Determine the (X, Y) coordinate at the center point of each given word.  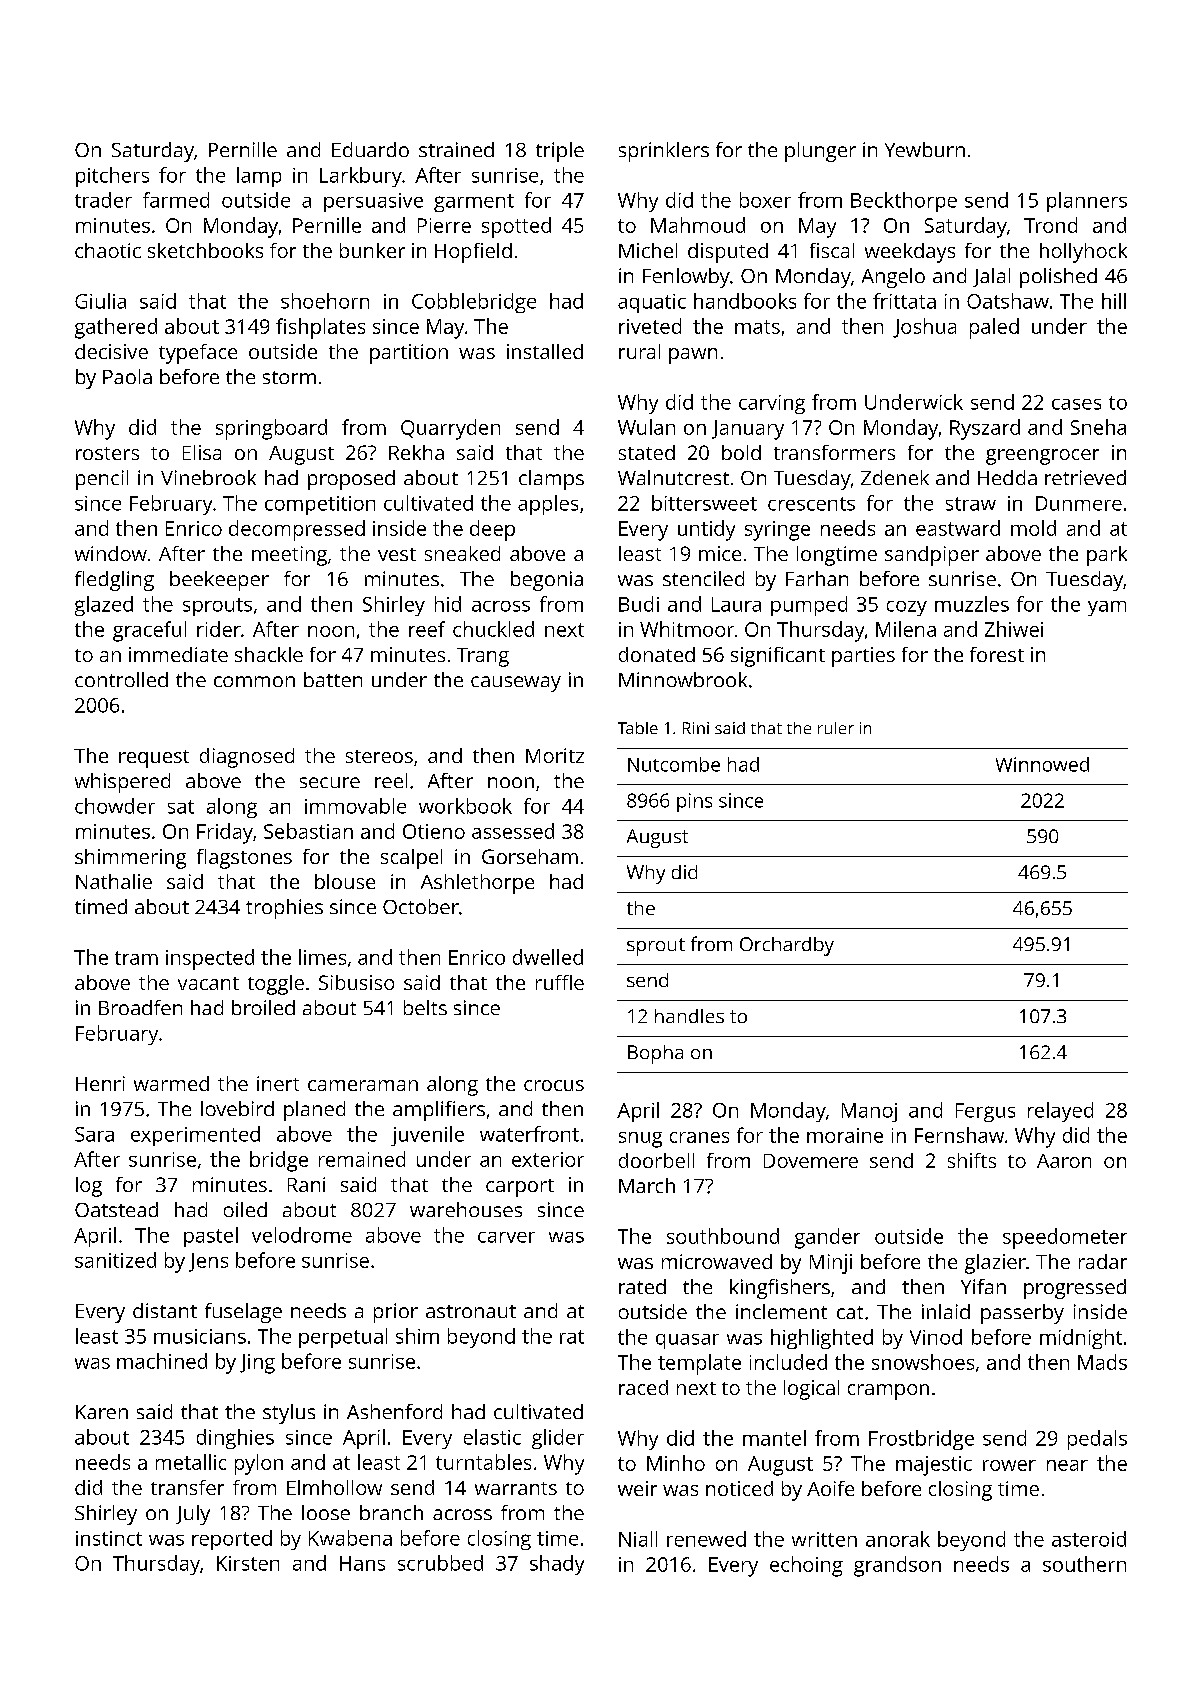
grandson (897, 1566)
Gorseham (530, 856)
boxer (765, 200)
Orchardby (787, 946)
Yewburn (925, 149)
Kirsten (248, 1563)
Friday (225, 833)
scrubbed (440, 1563)
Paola (127, 376)
